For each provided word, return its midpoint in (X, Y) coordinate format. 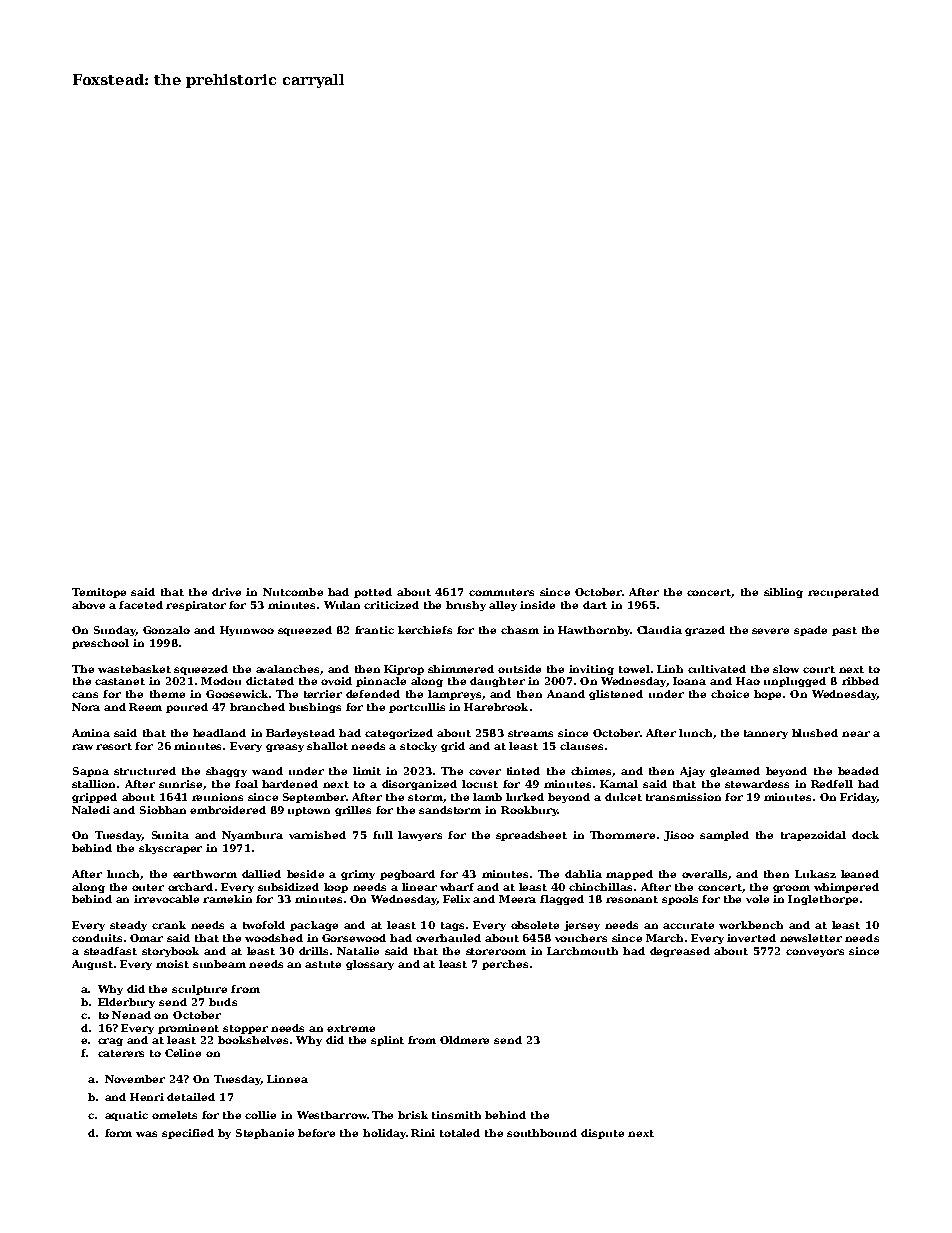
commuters (501, 592)
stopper (245, 1029)
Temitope (99, 593)
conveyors (815, 953)
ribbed (860, 681)
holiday (384, 1134)
